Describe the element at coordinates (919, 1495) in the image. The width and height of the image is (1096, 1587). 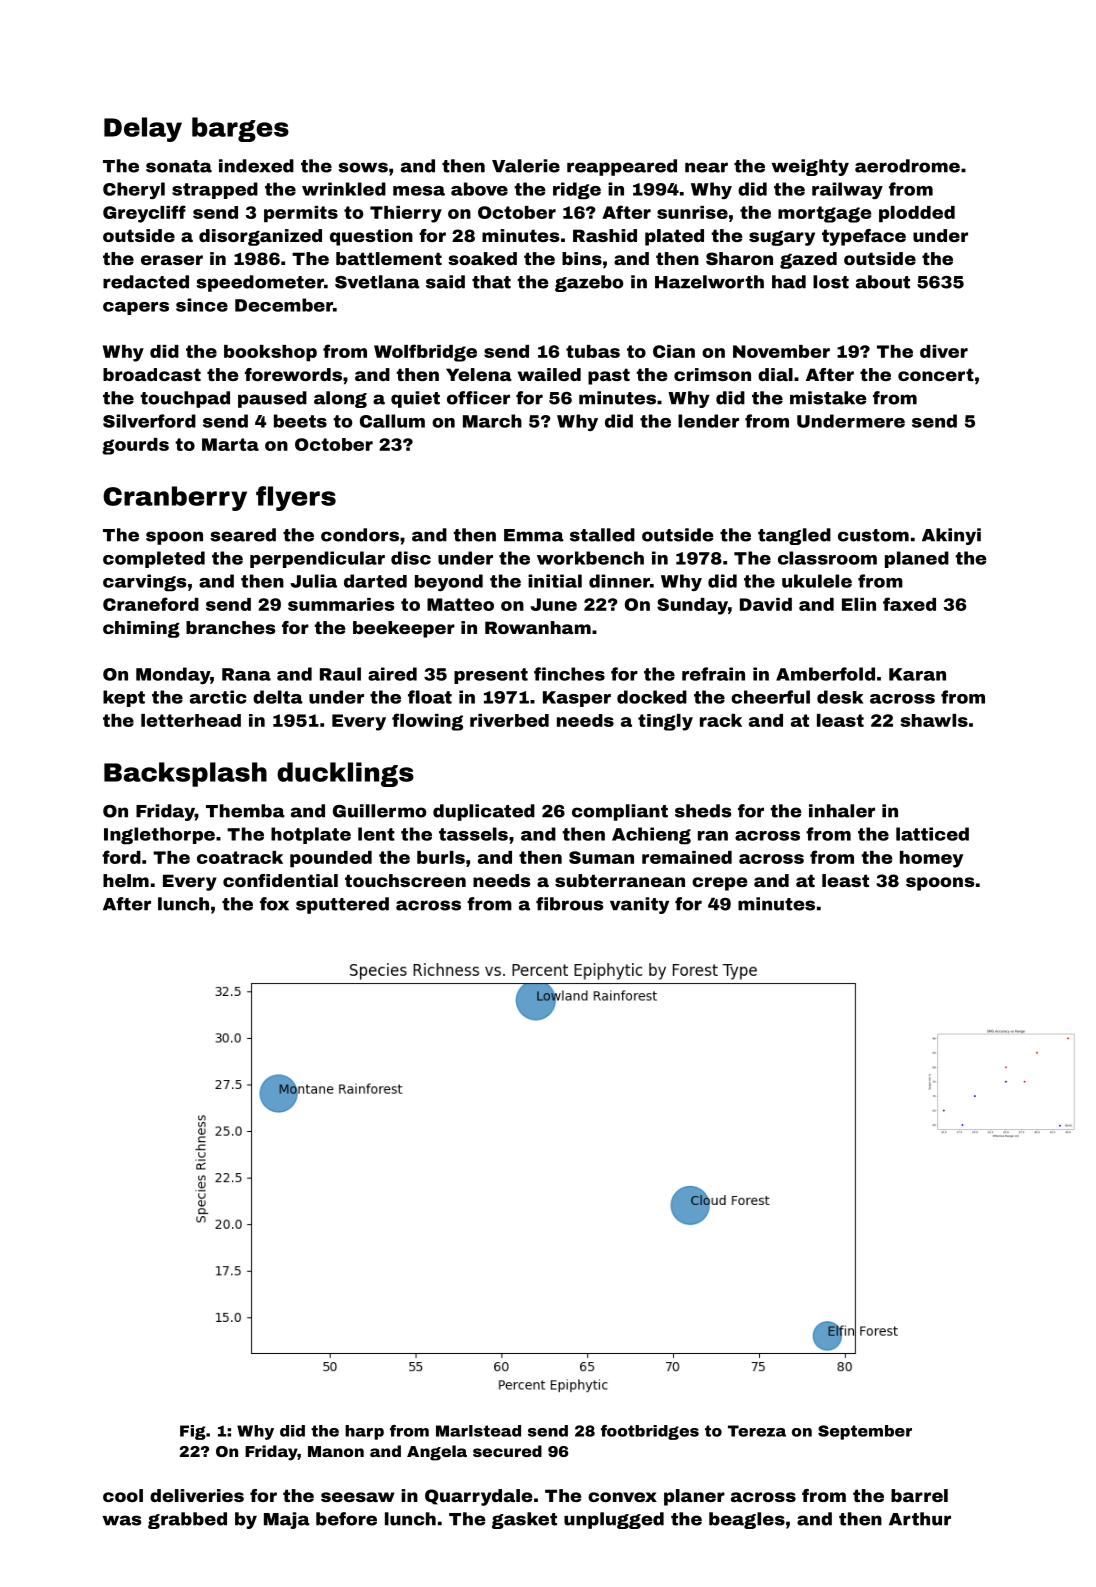
I see `barrel` at that location.
